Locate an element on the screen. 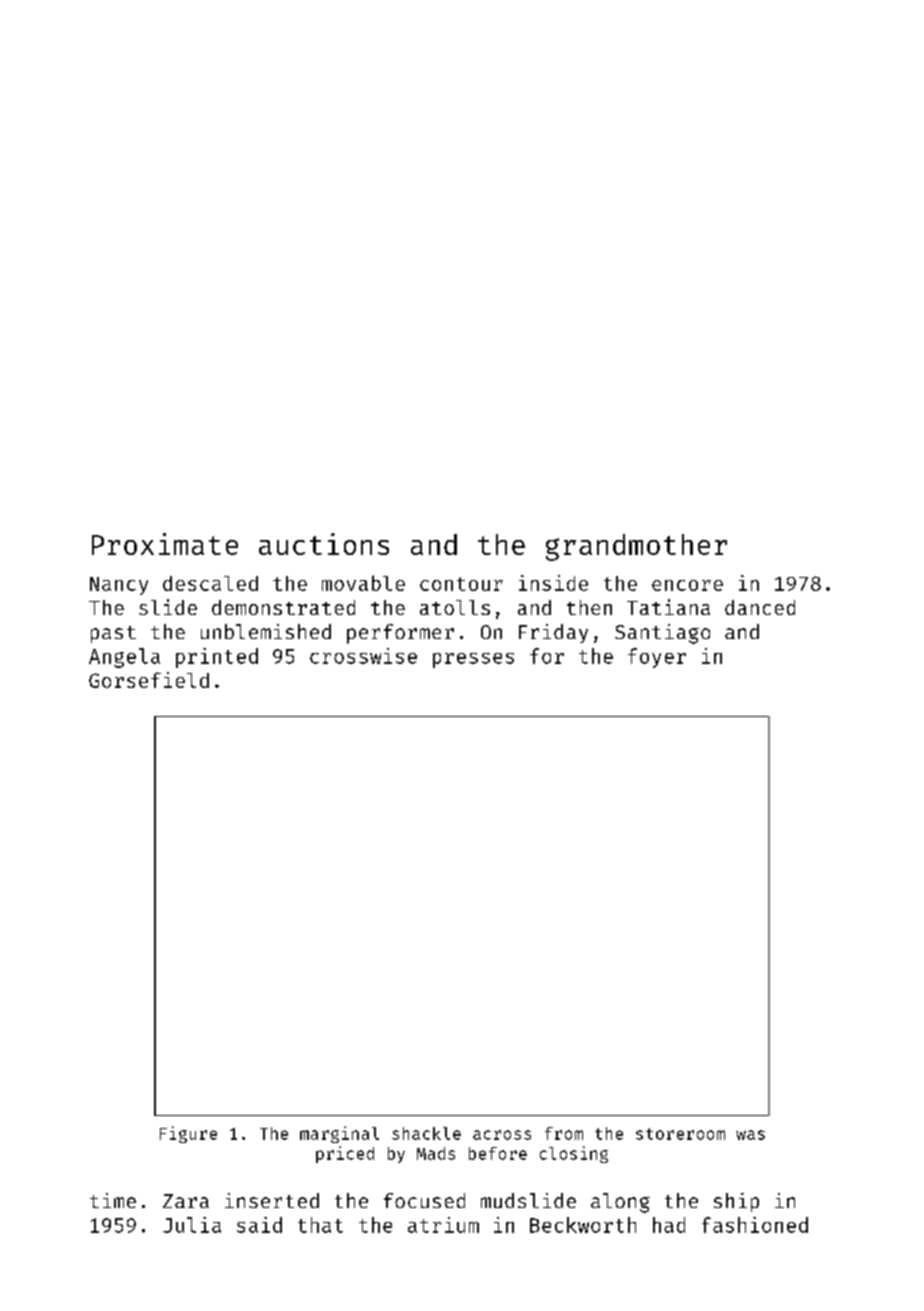 This screenshot has width=924, height=1311. said is located at coordinates (259, 1225).
